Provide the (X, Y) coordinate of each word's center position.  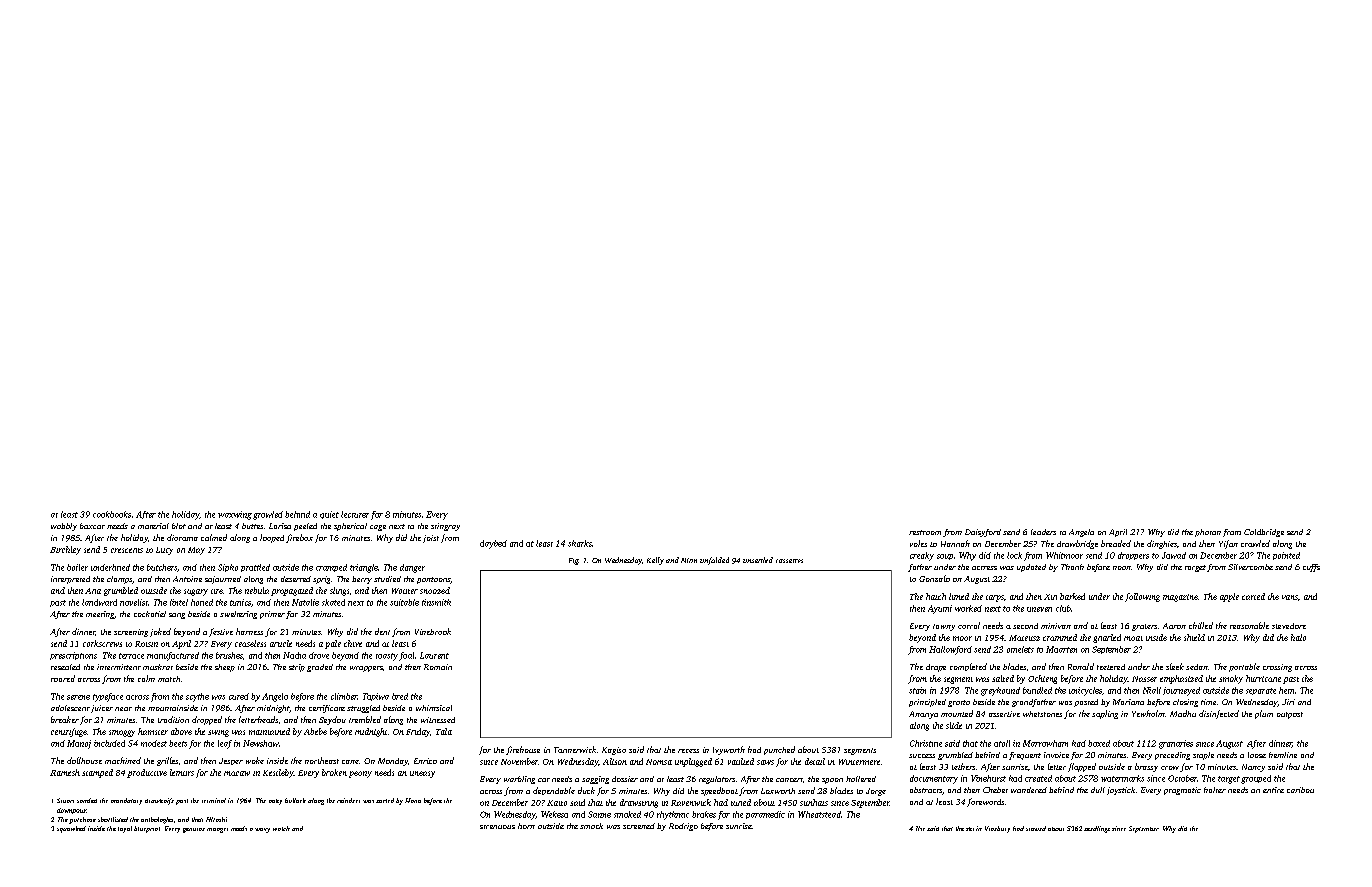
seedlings (1097, 829)
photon (1208, 533)
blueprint (147, 829)
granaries (1176, 744)
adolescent (70, 708)
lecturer (355, 514)
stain (917, 690)
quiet (329, 515)
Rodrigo (683, 827)
